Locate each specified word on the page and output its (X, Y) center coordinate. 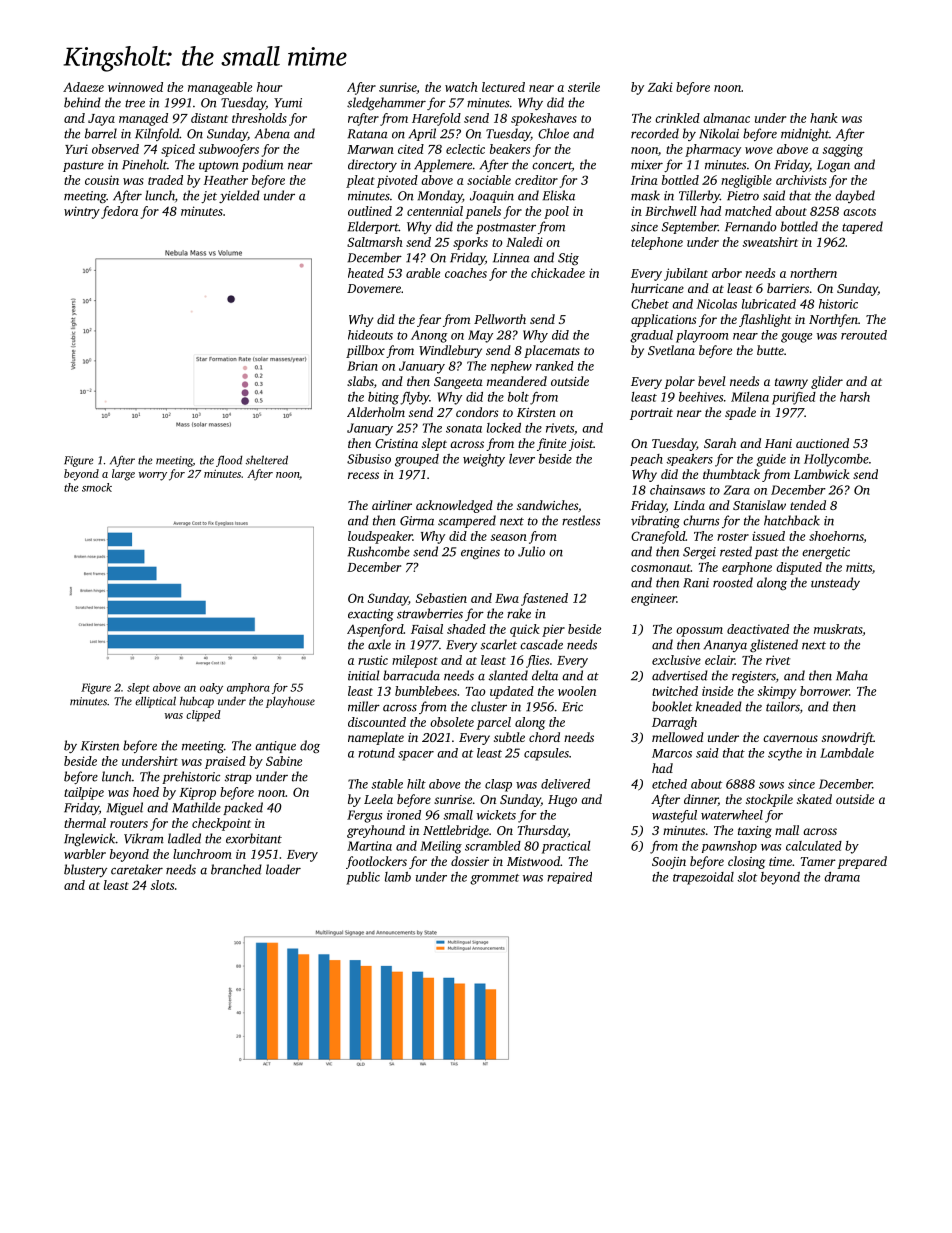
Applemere (443, 165)
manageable (220, 88)
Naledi (524, 242)
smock (97, 487)
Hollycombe (836, 460)
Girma (417, 521)
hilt (416, 784)
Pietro (743, 196)
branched (236, 869)
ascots (859, 212)
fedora (119, 212)
